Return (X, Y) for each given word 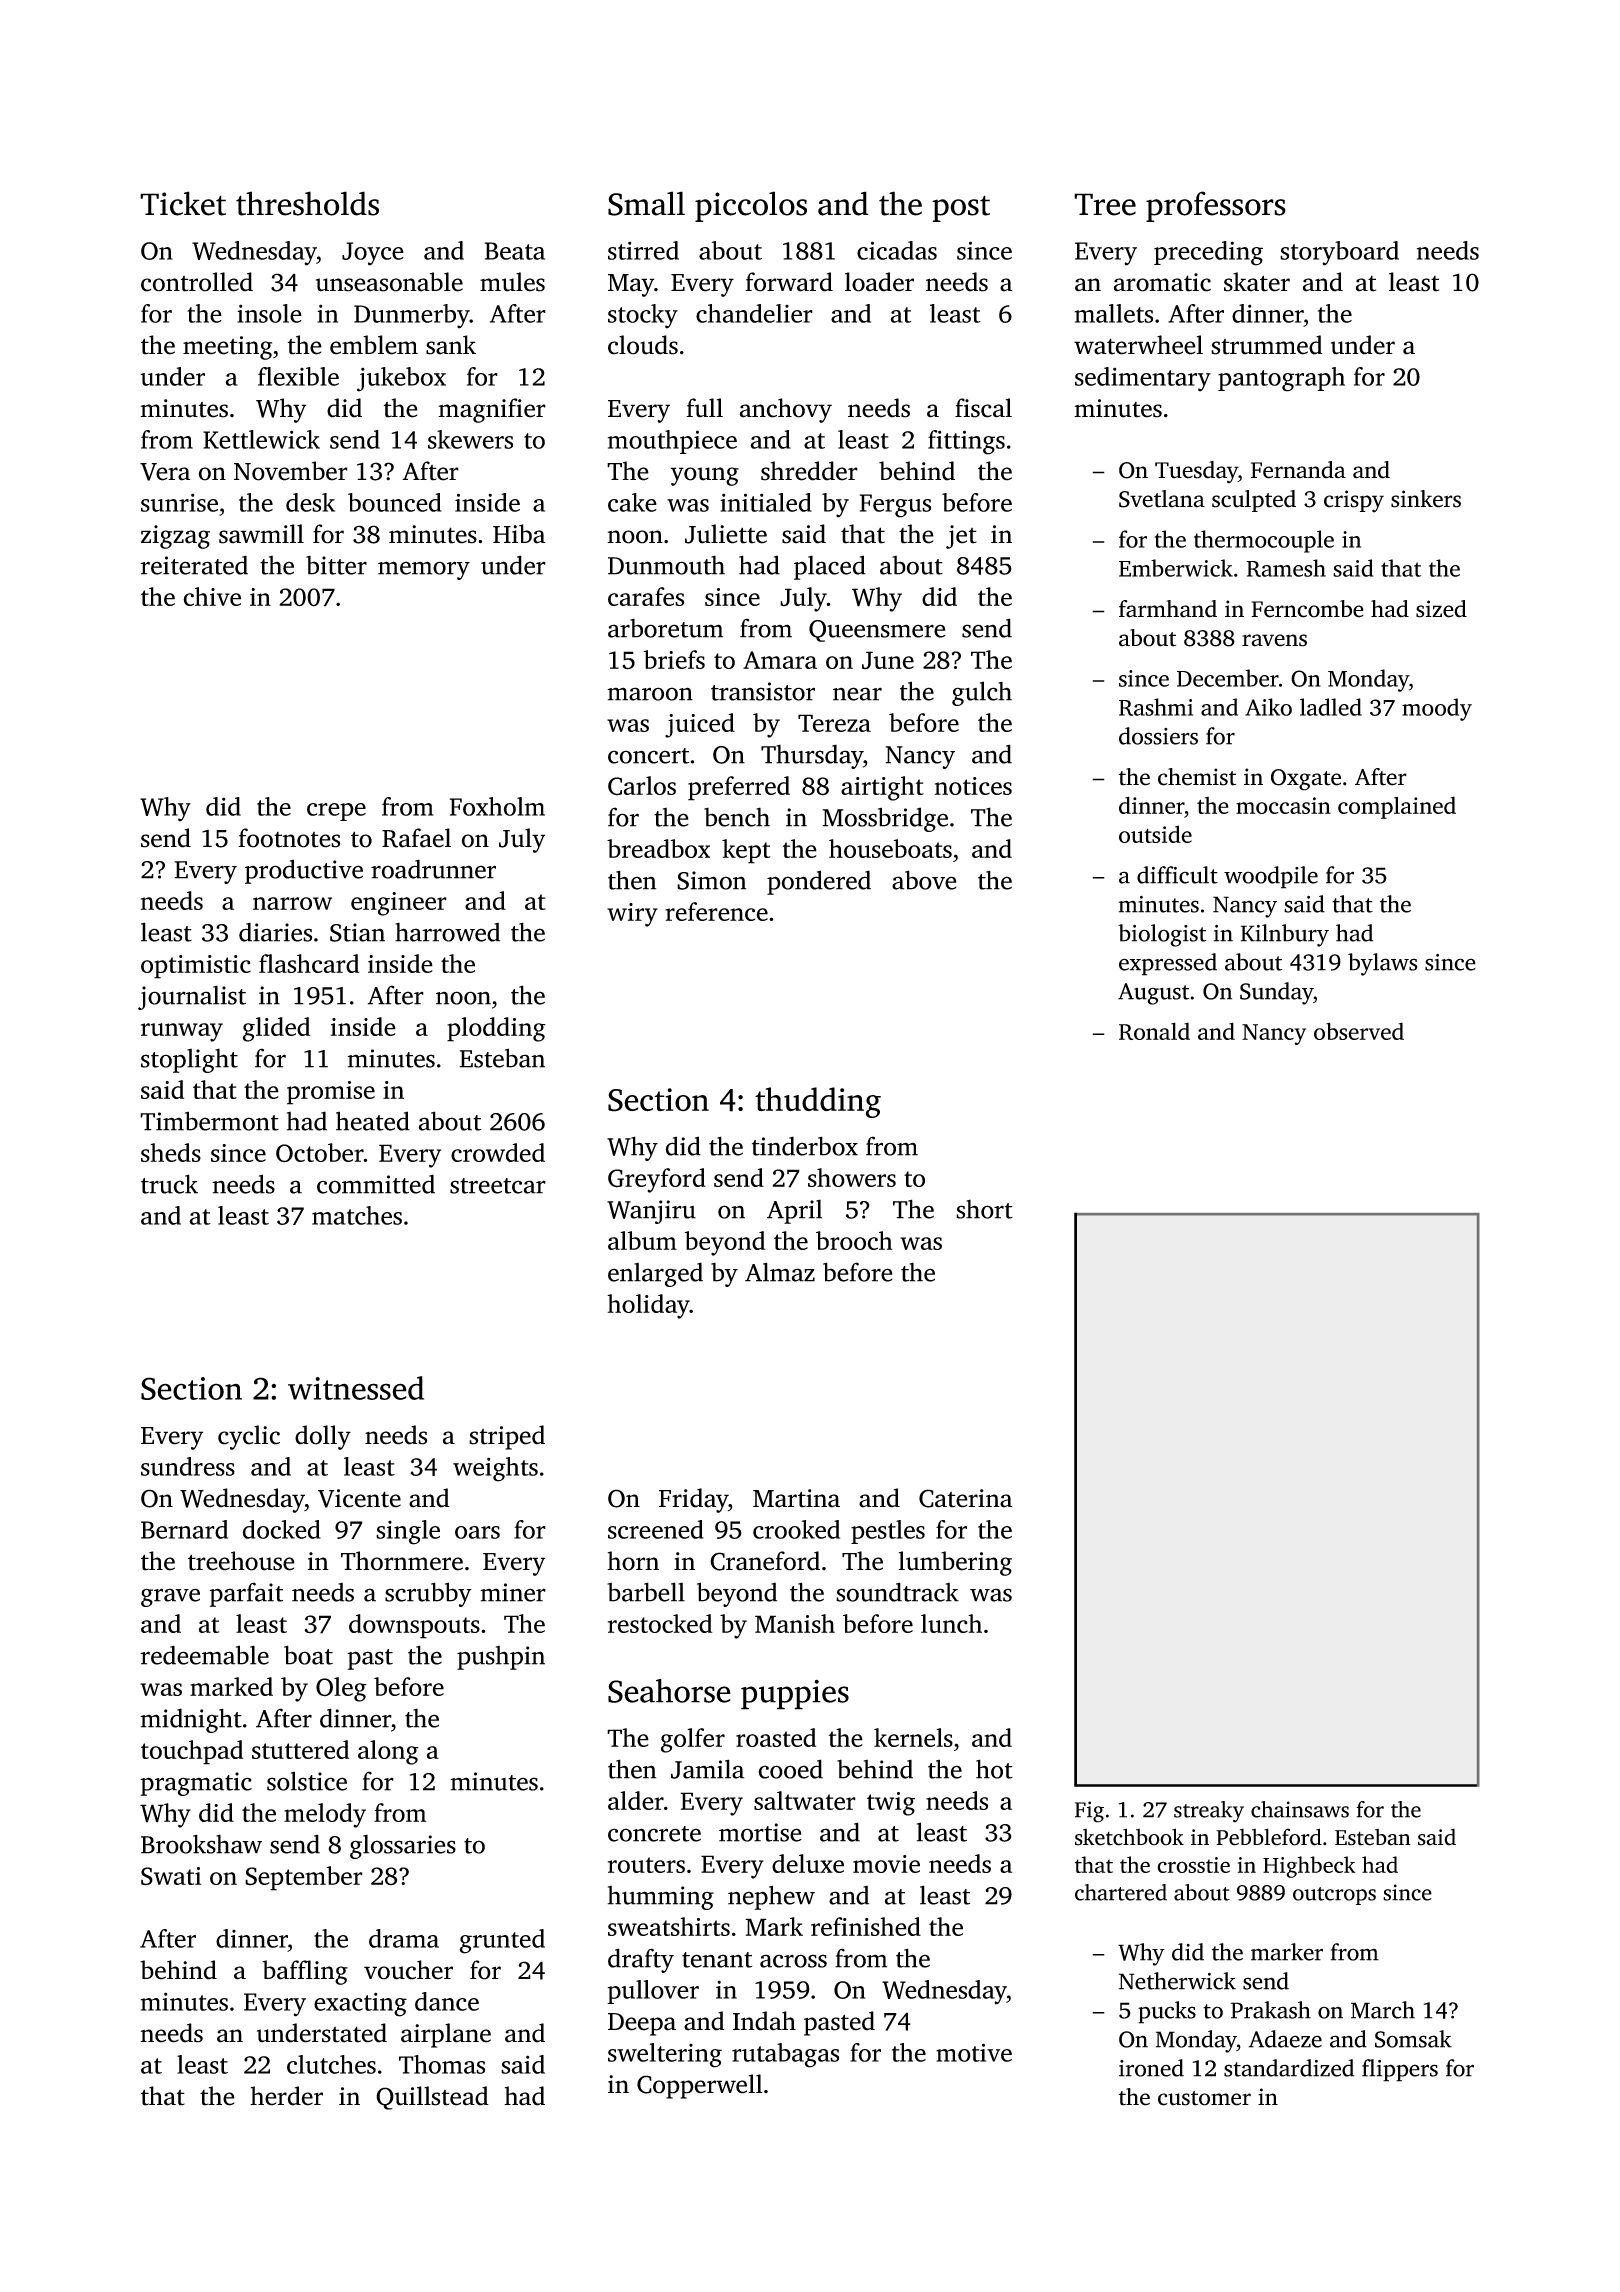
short (984, 1209)
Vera (165, 472)
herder (286, 2096)
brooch (854, 1240)
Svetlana (1162, 499)
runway (182, 1032)
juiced (700, 725)
